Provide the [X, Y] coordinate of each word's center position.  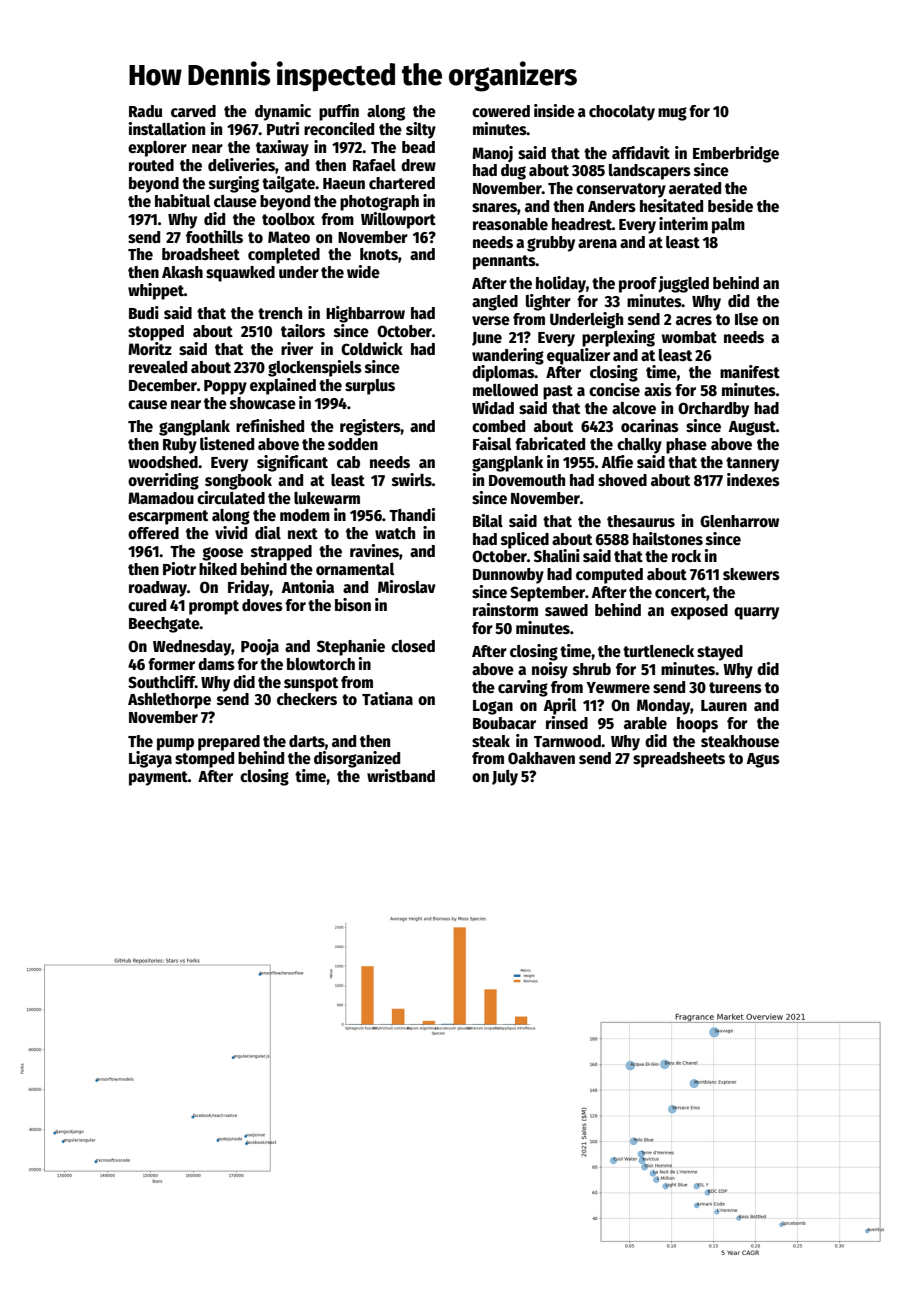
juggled [683, 284]
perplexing [618, 338]
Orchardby [713, 410]
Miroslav [407, 586]
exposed [699, 612]
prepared [229, 743]
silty [421, 130]
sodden [353, 444]
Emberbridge [736, 154]
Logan [493, 707]
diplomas [503, 373]
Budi [144, 312]
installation [167, 128]
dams [216, 664]
